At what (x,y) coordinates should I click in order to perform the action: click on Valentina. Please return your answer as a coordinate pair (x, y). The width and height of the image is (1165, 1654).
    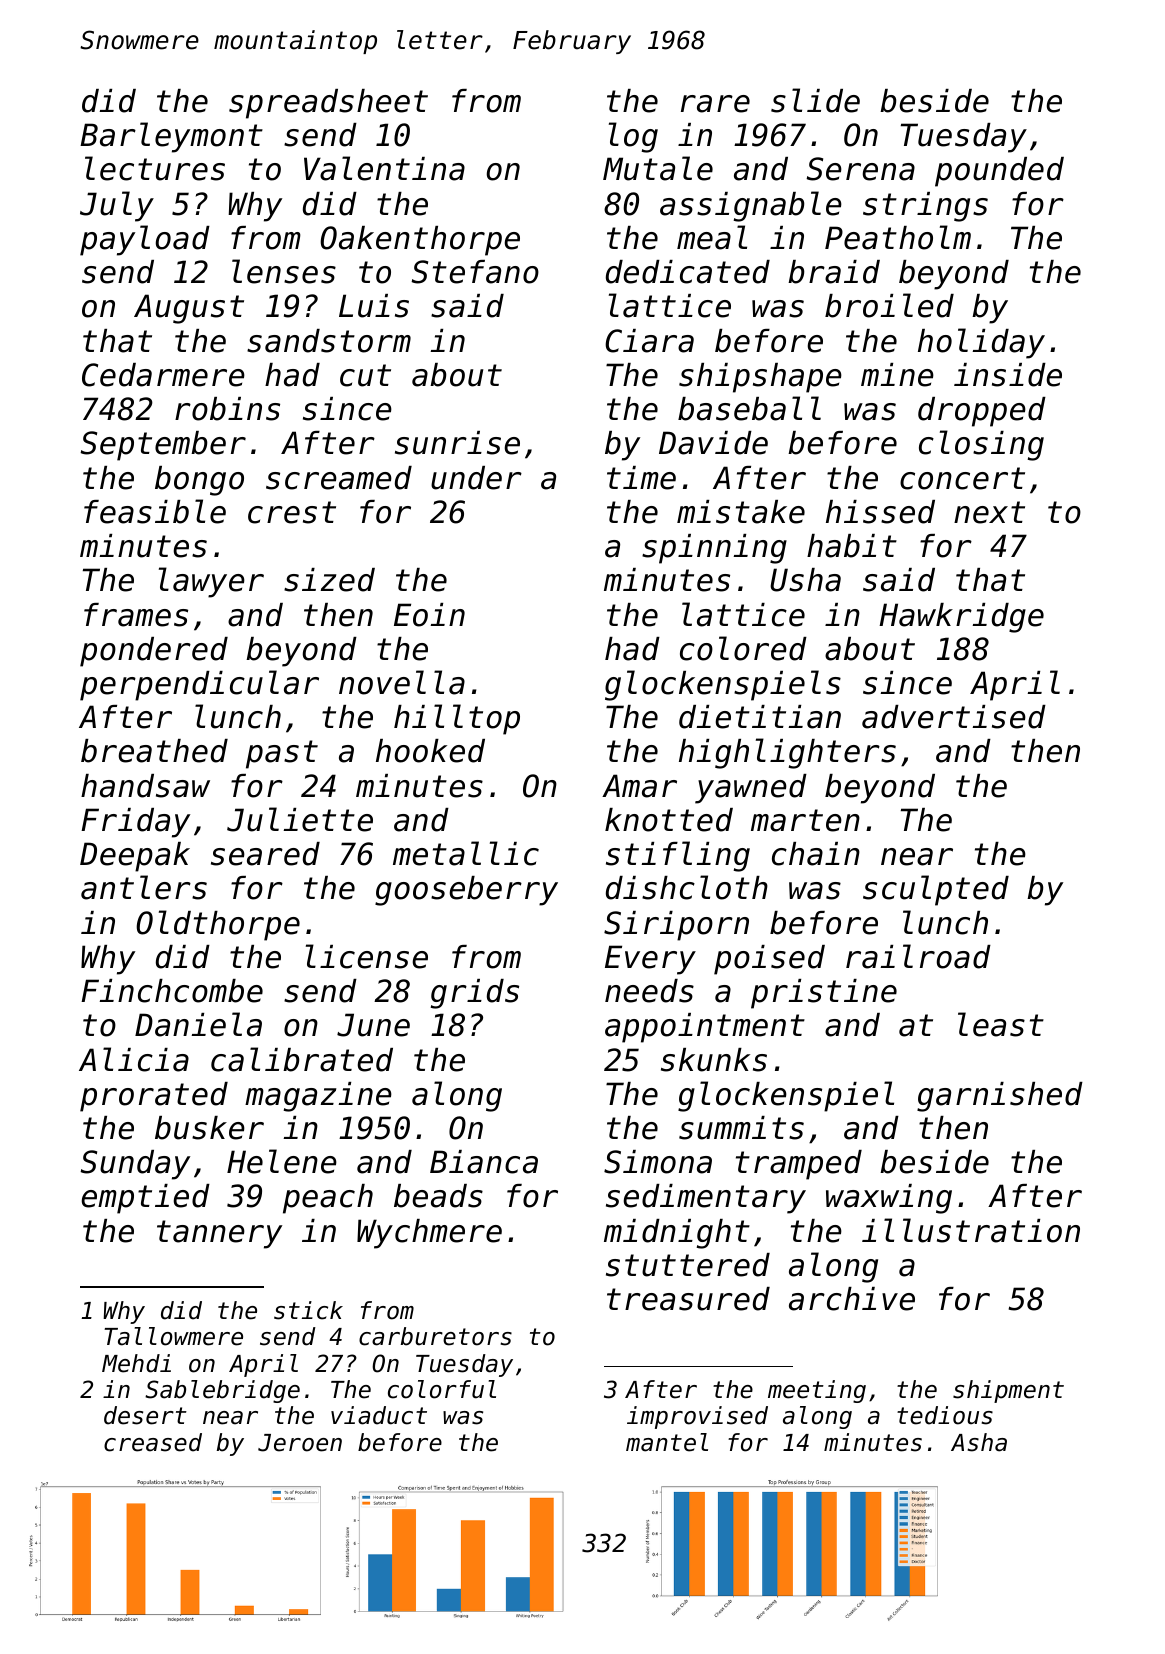
    Looking at the image, I should click on (384, 168).
